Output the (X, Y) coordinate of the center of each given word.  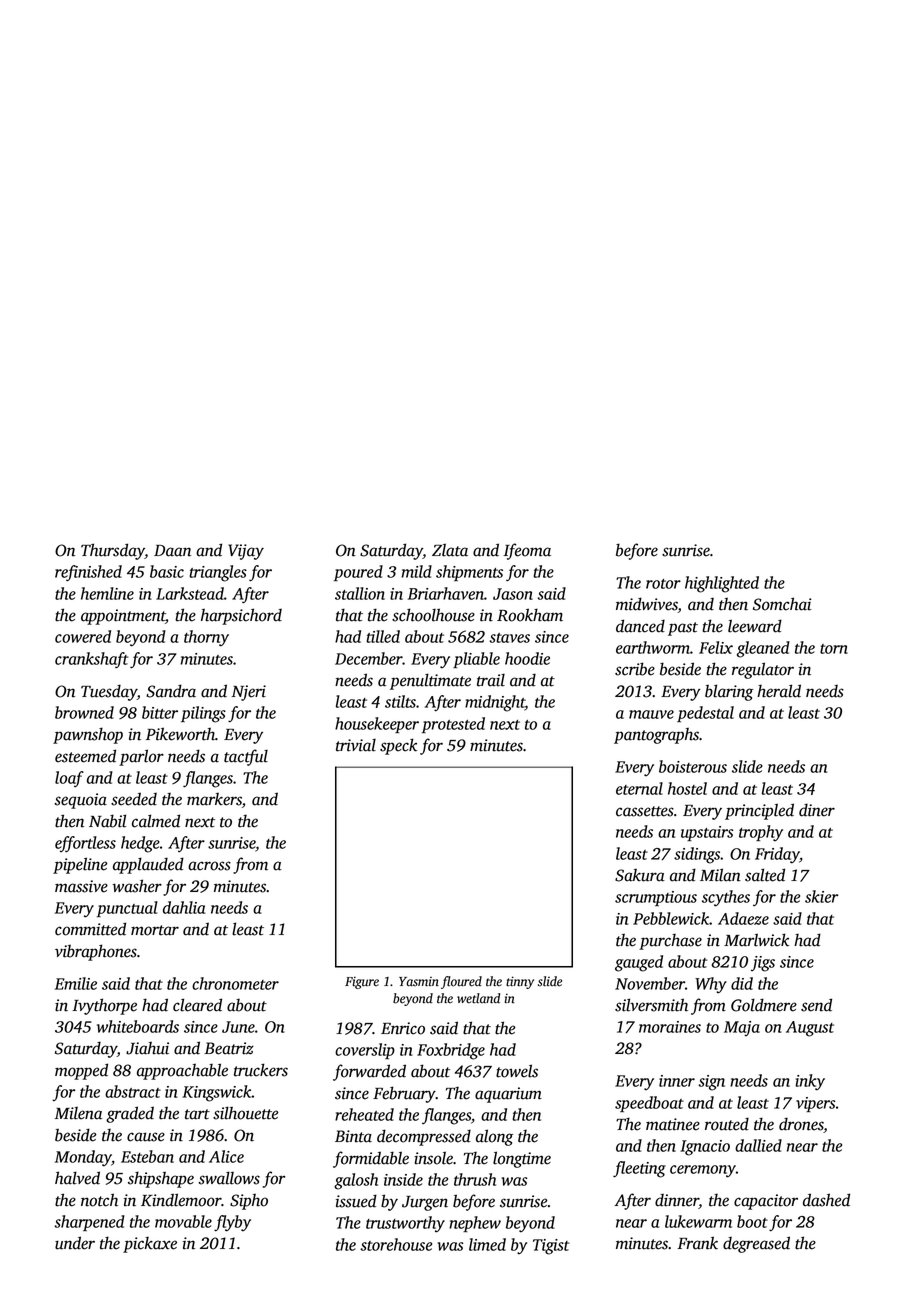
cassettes (645, 811)
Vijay (246, 552)
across (209, 866)
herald (779, 691)
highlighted (722, 584)
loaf (69, 779)
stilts (400, 701)
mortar (155, 930)
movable (183, 1221)
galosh (356, 1181)
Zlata (450, 550)
